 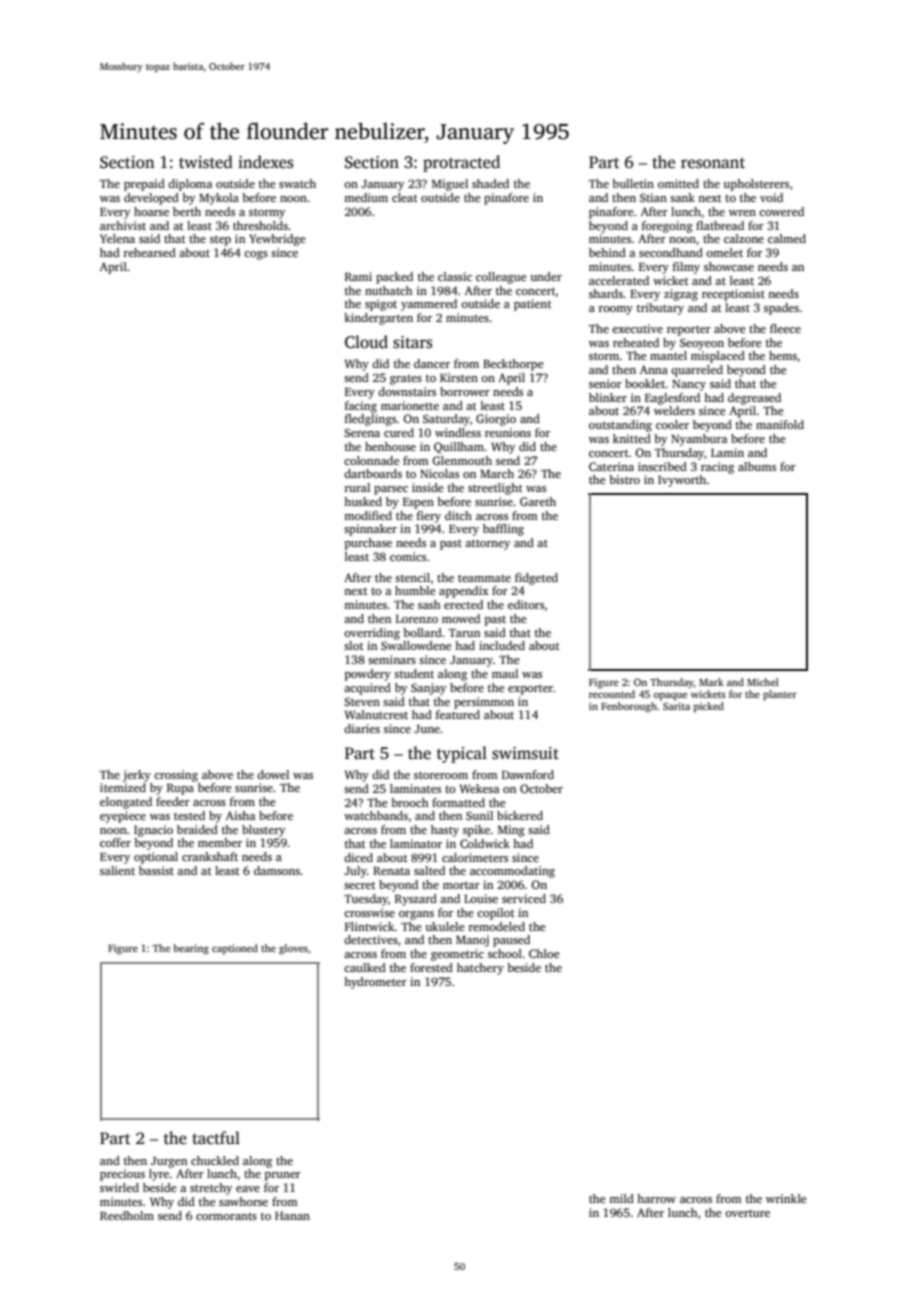 What do you see at coordinates (490, 183) in the document?
I see `shaded` at bounding box center [490, 183].
